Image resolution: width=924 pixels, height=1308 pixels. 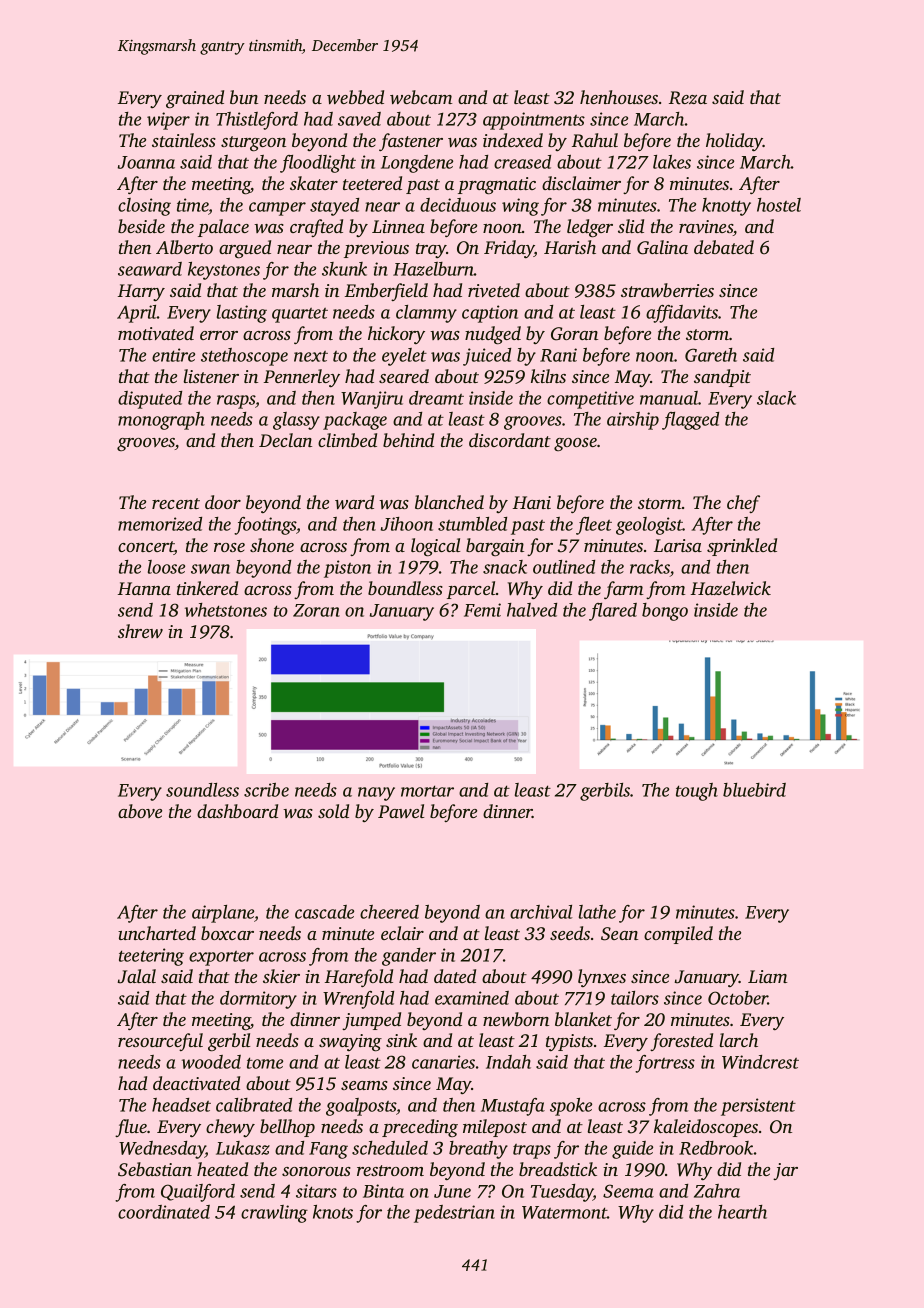 What do you see at coordinates (192, 205) in the document?
I see `time` at bounding box center [192, 205].
